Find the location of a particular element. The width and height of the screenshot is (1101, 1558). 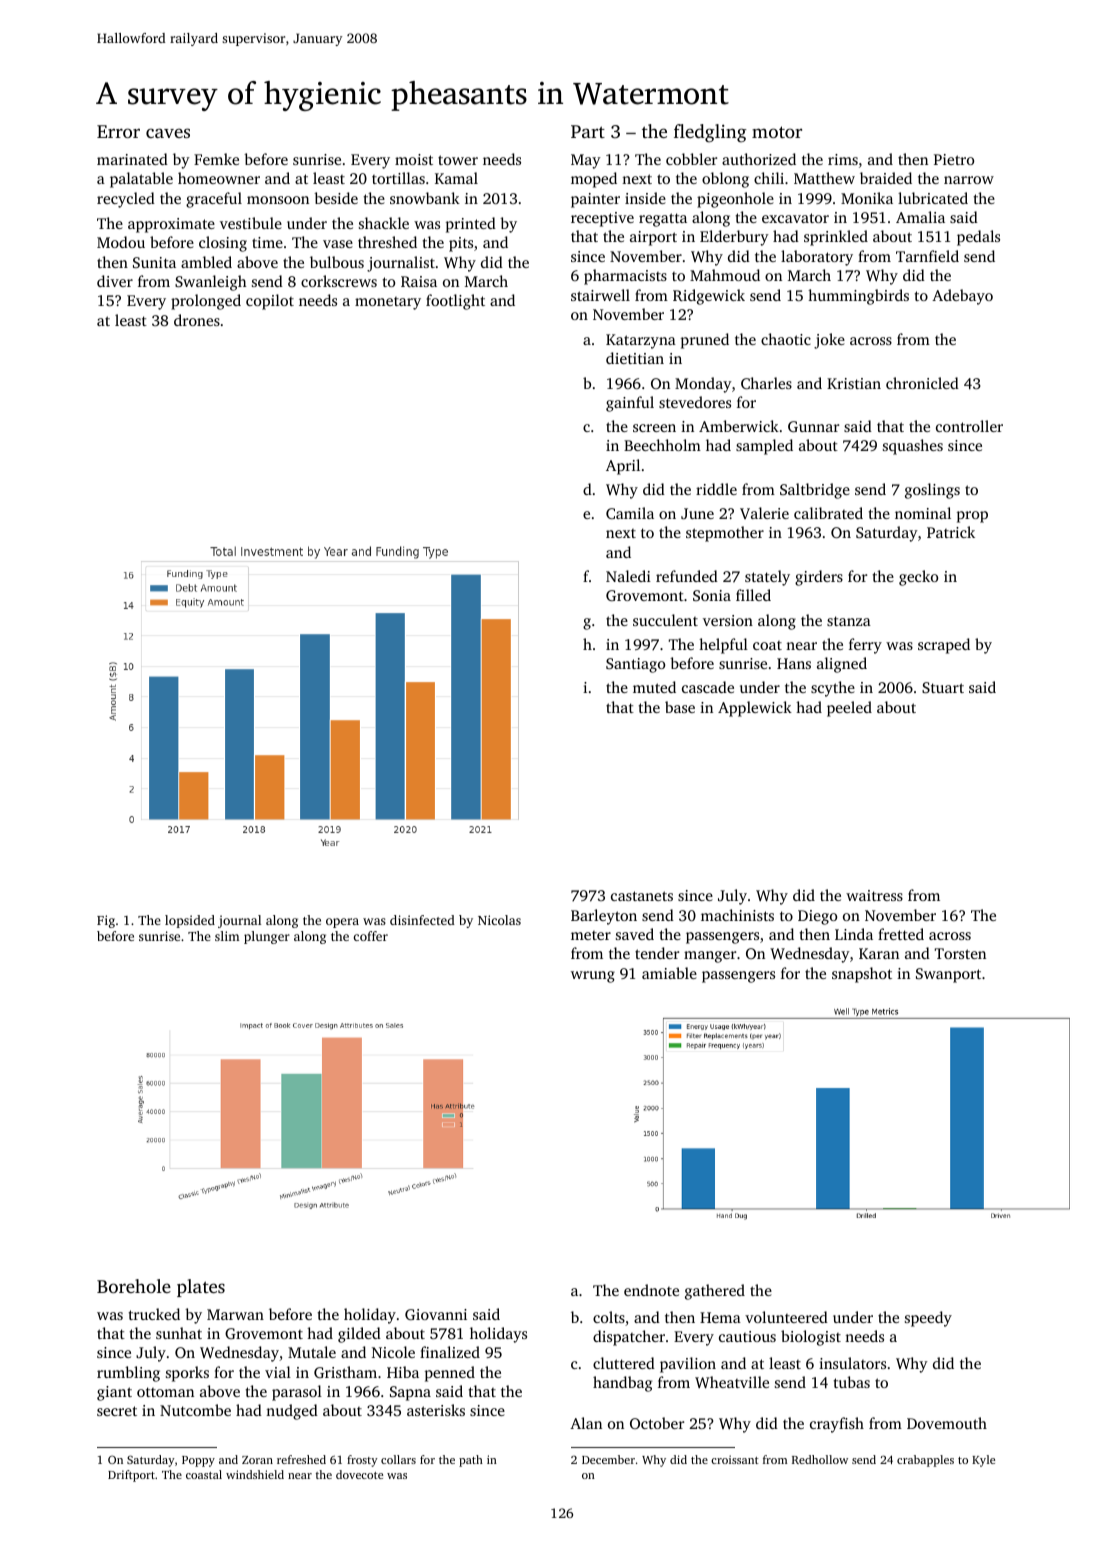

lopsided is located at coordinates (190, 921).
